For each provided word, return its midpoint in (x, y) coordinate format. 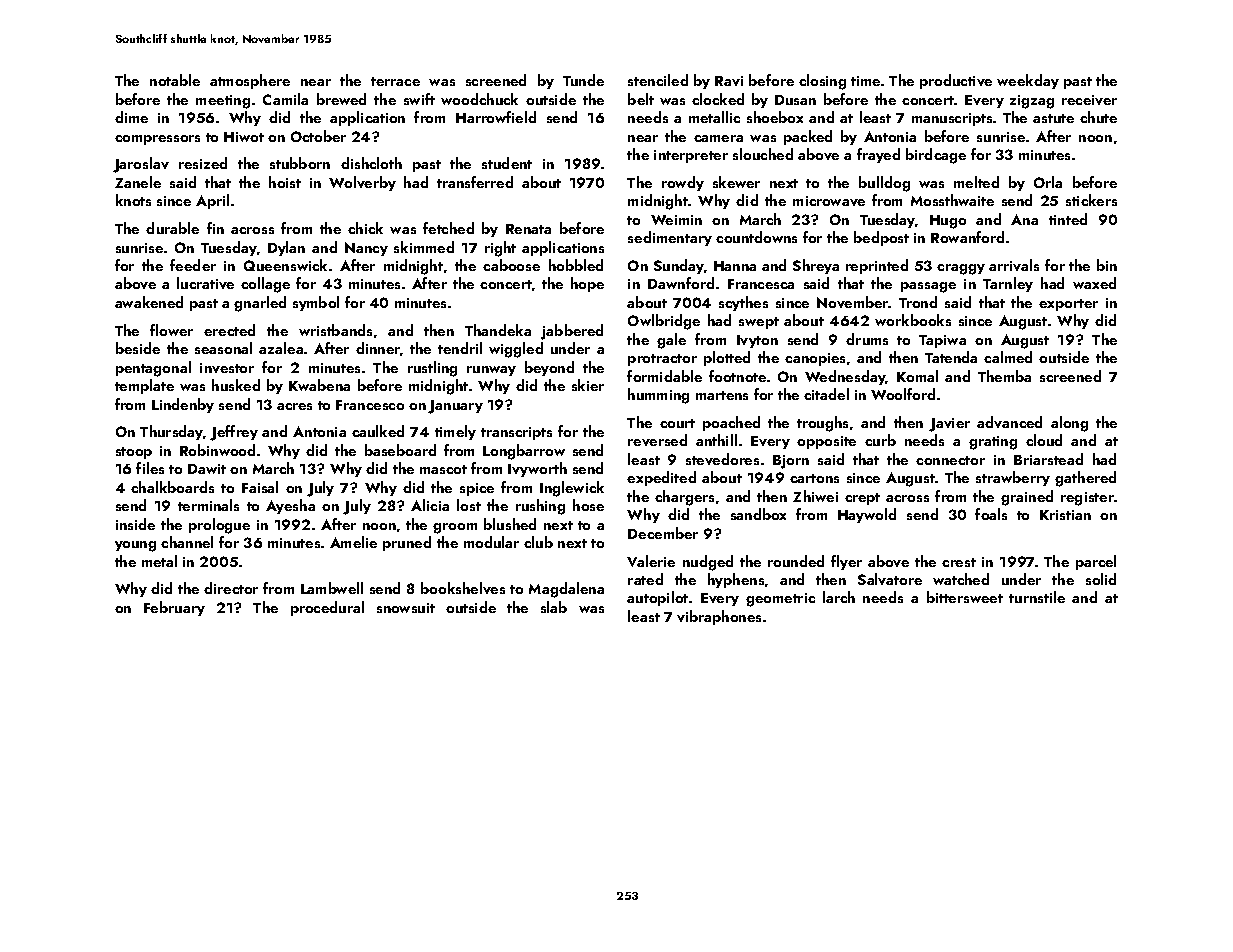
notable (175, 80)
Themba (1004, 376)
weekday (1028, 81)
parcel (1096, 562)
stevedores (722, 459)
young (135, 546)
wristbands (335, 330)
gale (671, 341)
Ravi (729, 81)
